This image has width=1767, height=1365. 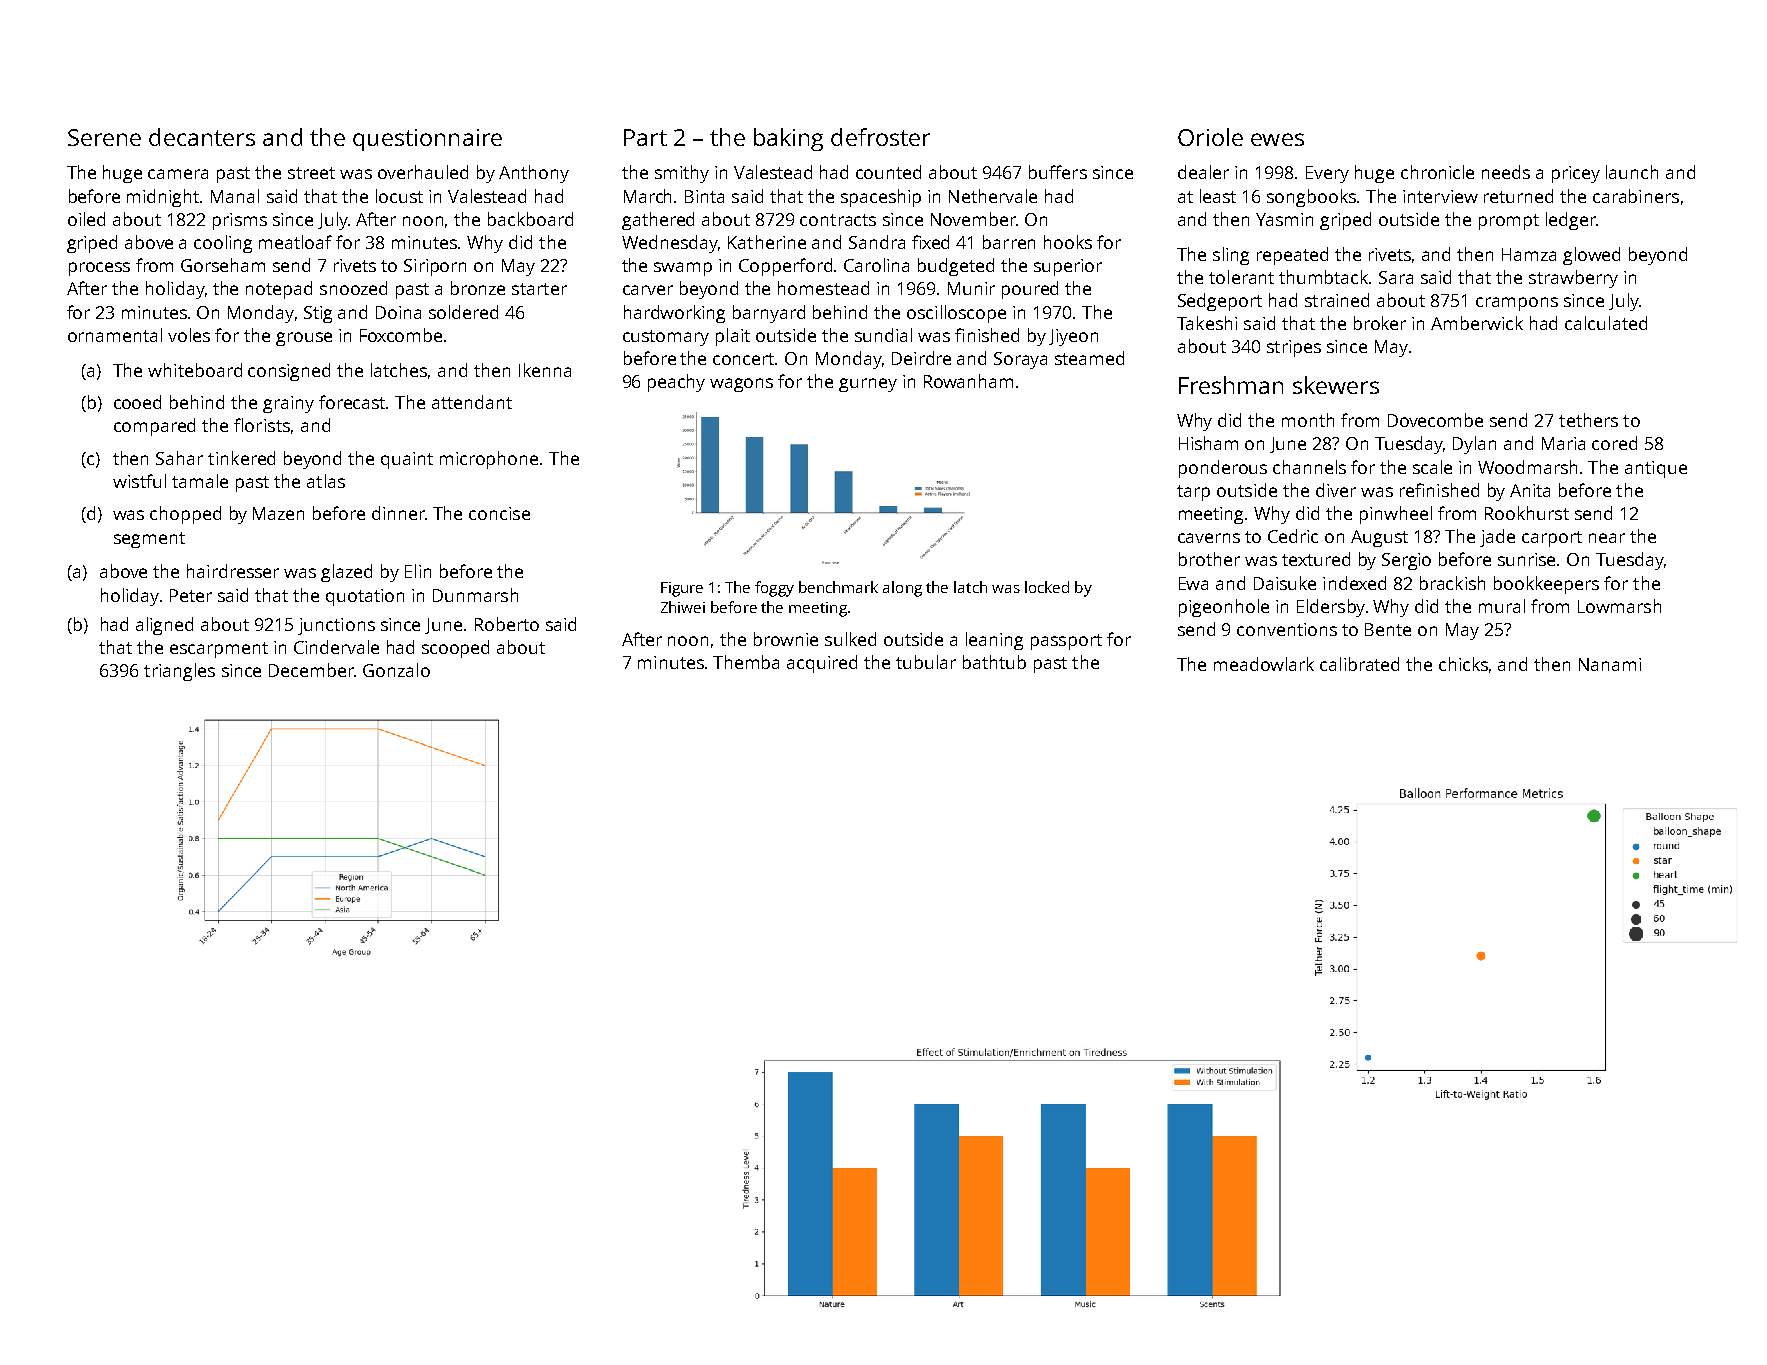 What do you see at coordinates (1030, 290) in the image?
I see `poured` at bounding box center [1030, 290].
